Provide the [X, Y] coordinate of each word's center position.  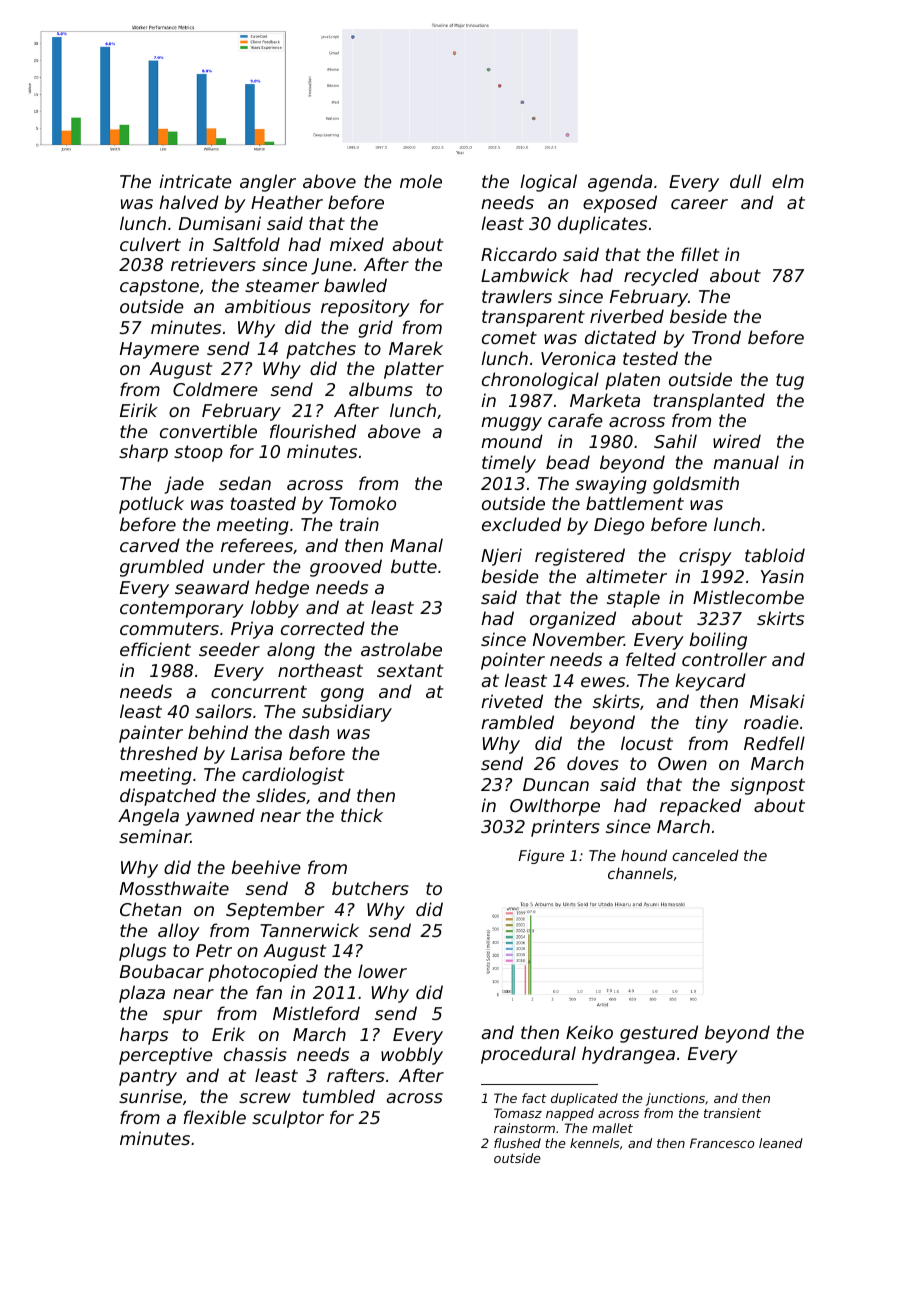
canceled [705, 855]
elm [788, 181]
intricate [195, 181]
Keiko [589, 1032]
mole [421, 181]
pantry [148, 1077]
